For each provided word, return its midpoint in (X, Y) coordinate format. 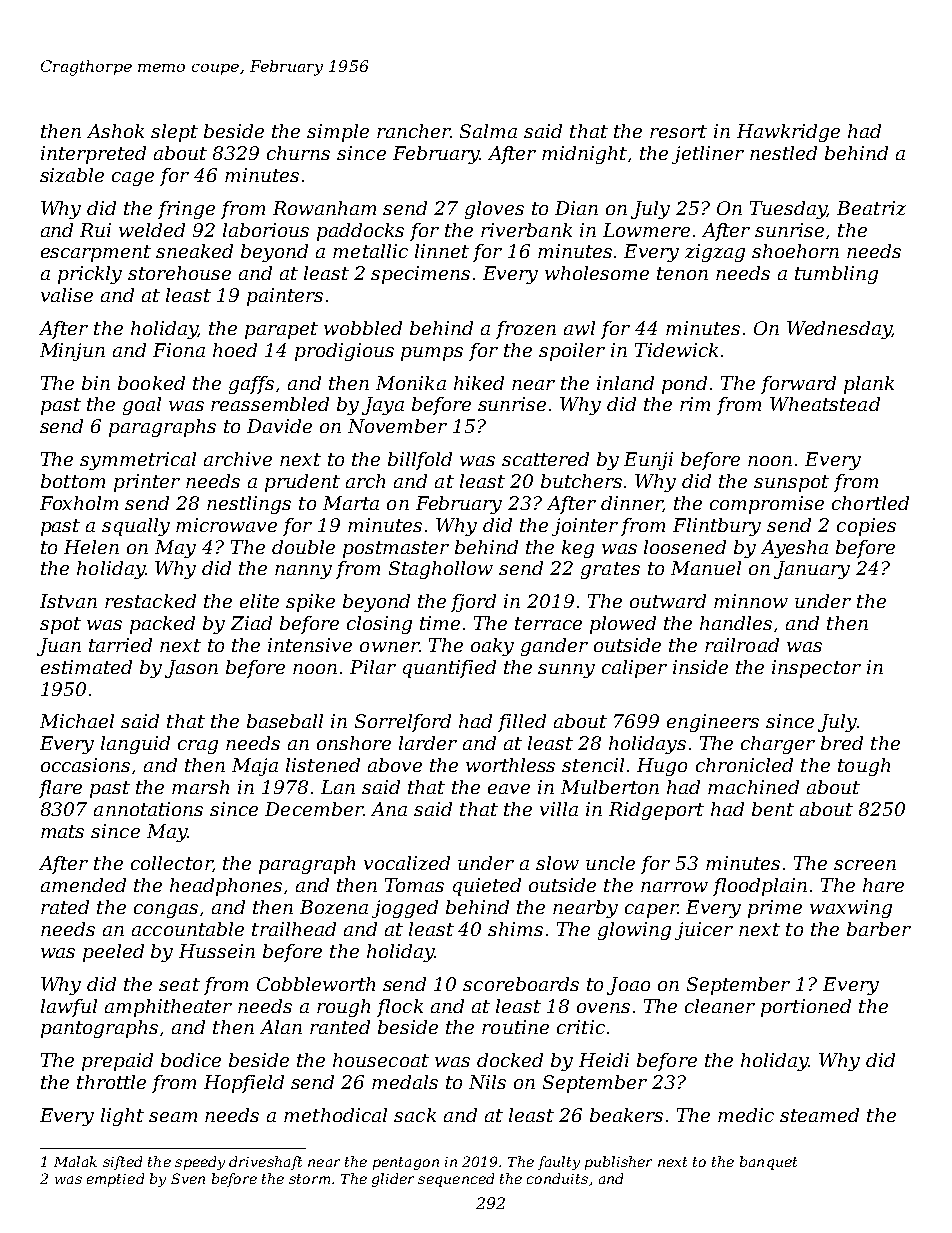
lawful (69, 1008)
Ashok (115, 131)
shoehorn (795, 251)
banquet (768, 1163)
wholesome (597, 273)
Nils (487, 1082)
